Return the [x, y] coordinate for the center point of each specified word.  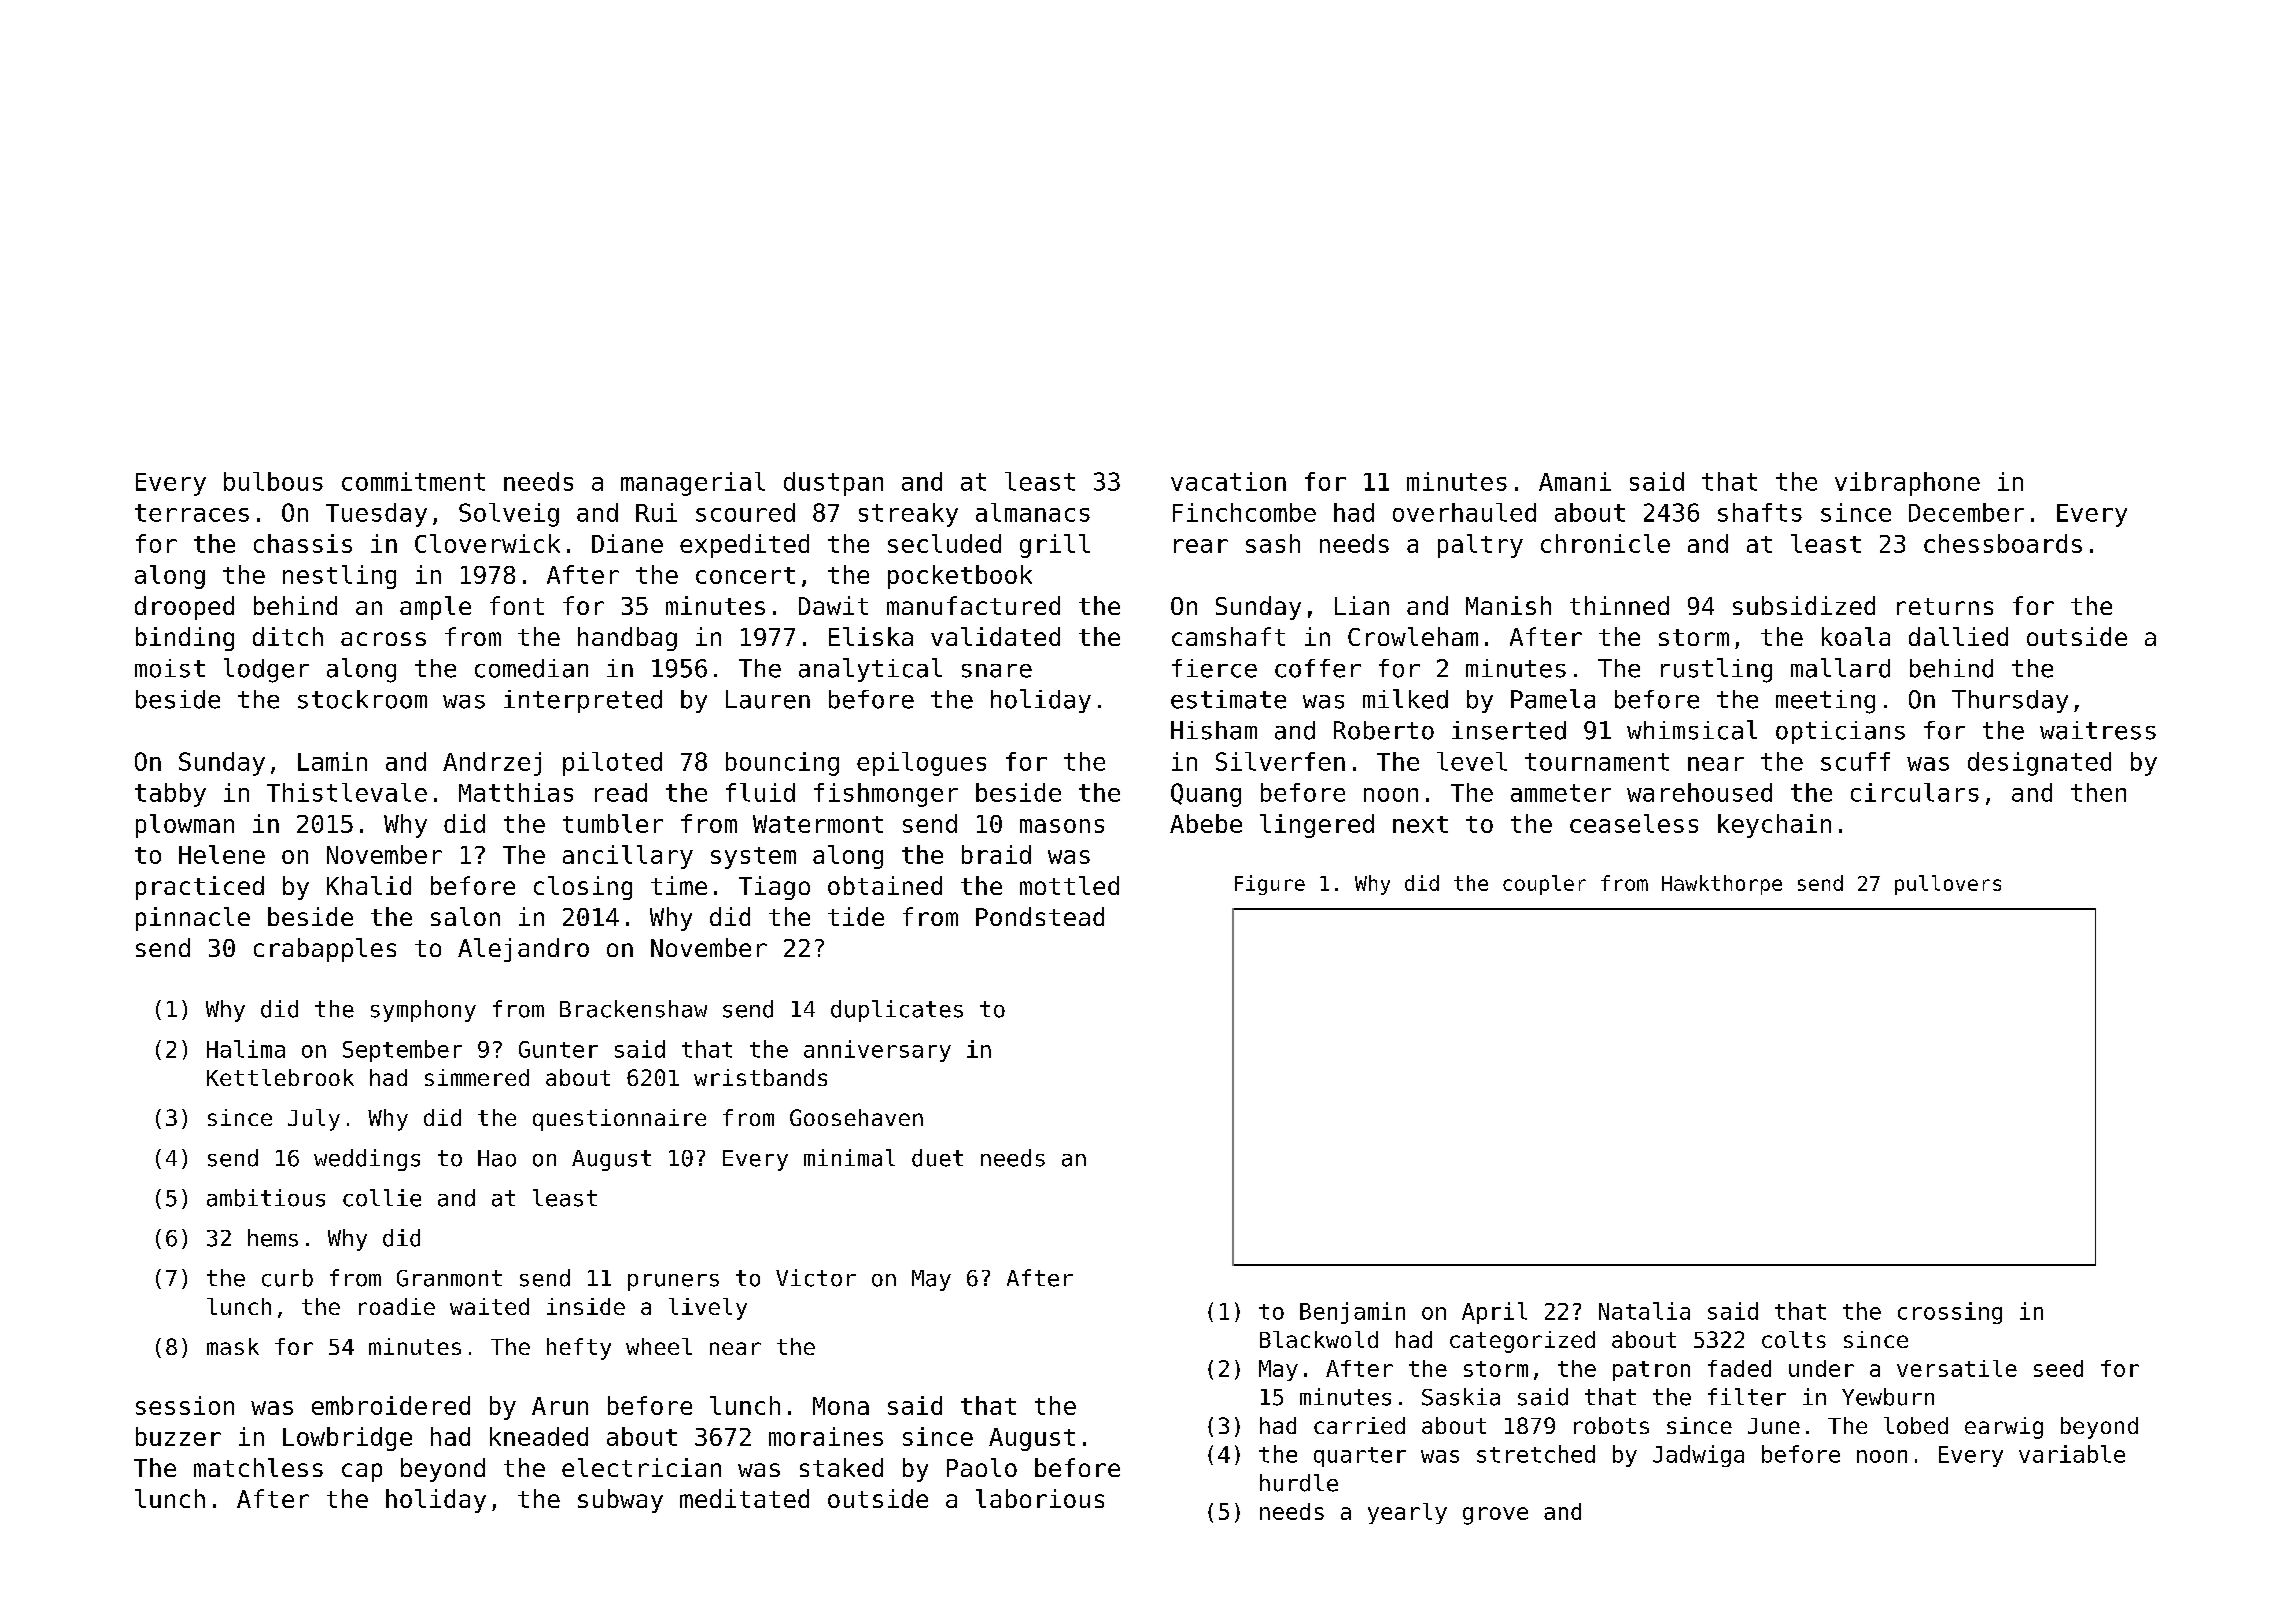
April [1494, 1313]
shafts [1760, 512]
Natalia [1644, 1311]
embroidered [391, 1405]
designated [2039, 764]
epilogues [921, 764]
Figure [1270, 885]
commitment [413, 481]
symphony [423, 1011]
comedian [531, 668]
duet [937, 1158]
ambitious [266, 1198]
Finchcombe [1244, 512]
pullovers [1948, 885]
